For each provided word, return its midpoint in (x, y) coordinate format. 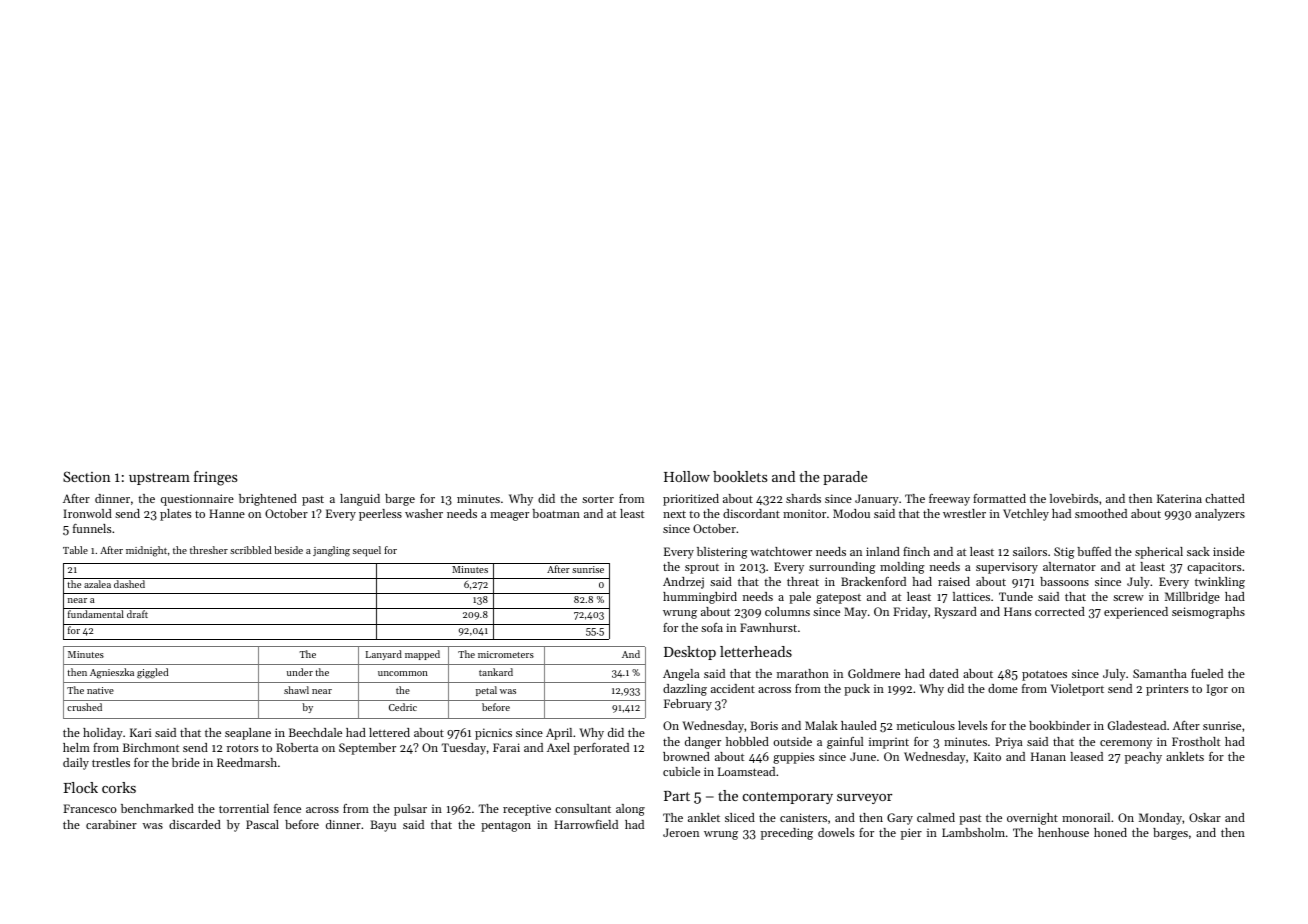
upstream (159, 479)
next (674, 514)
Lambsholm (973, 832)
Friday (910, 613)
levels (972, 725)
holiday (103, 734)
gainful (845, 743)
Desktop (690, 653)
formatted (999, 498)
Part (677, 796)
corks (119, 787)
